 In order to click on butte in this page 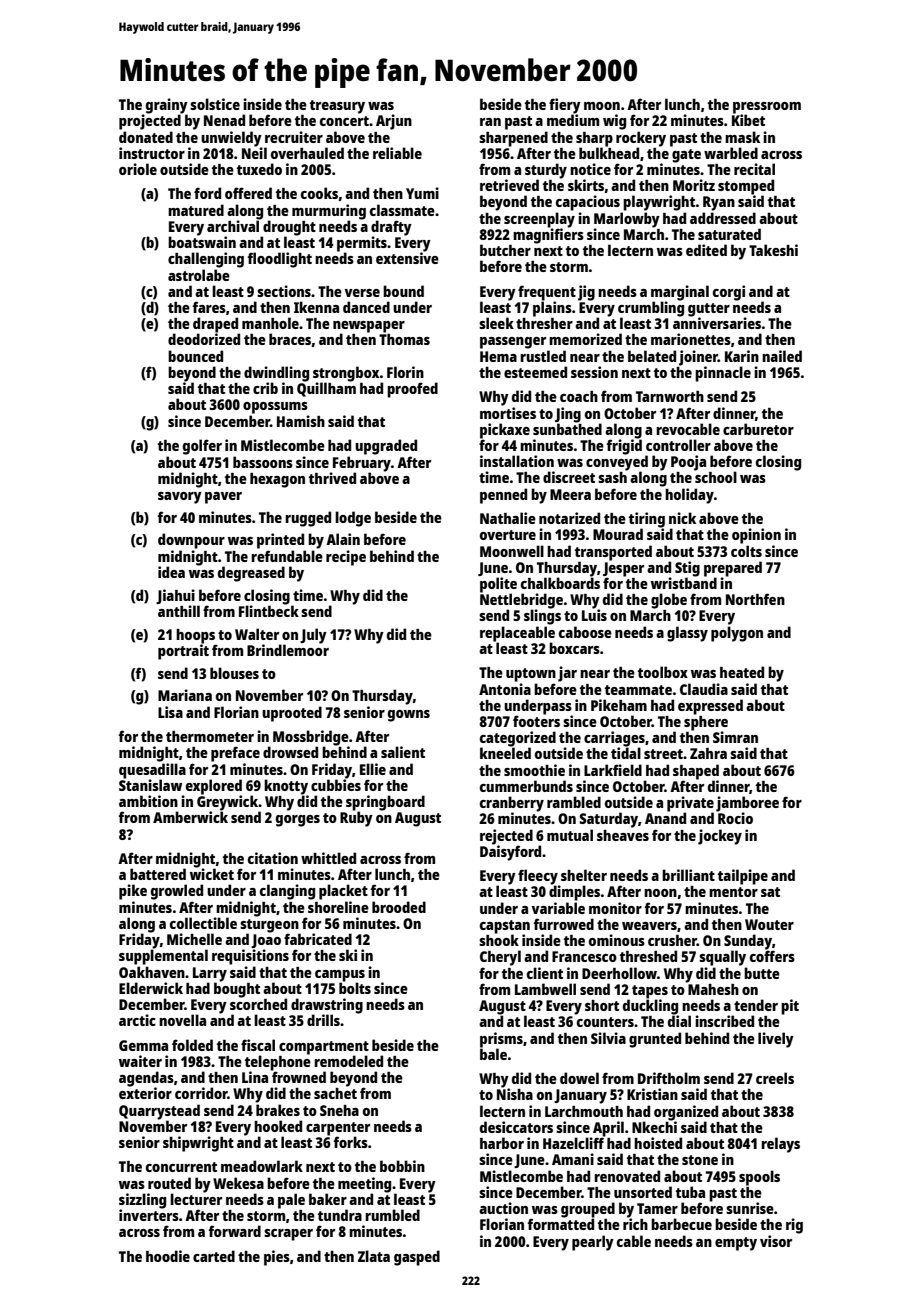, I will do `click(762, 973)`.
